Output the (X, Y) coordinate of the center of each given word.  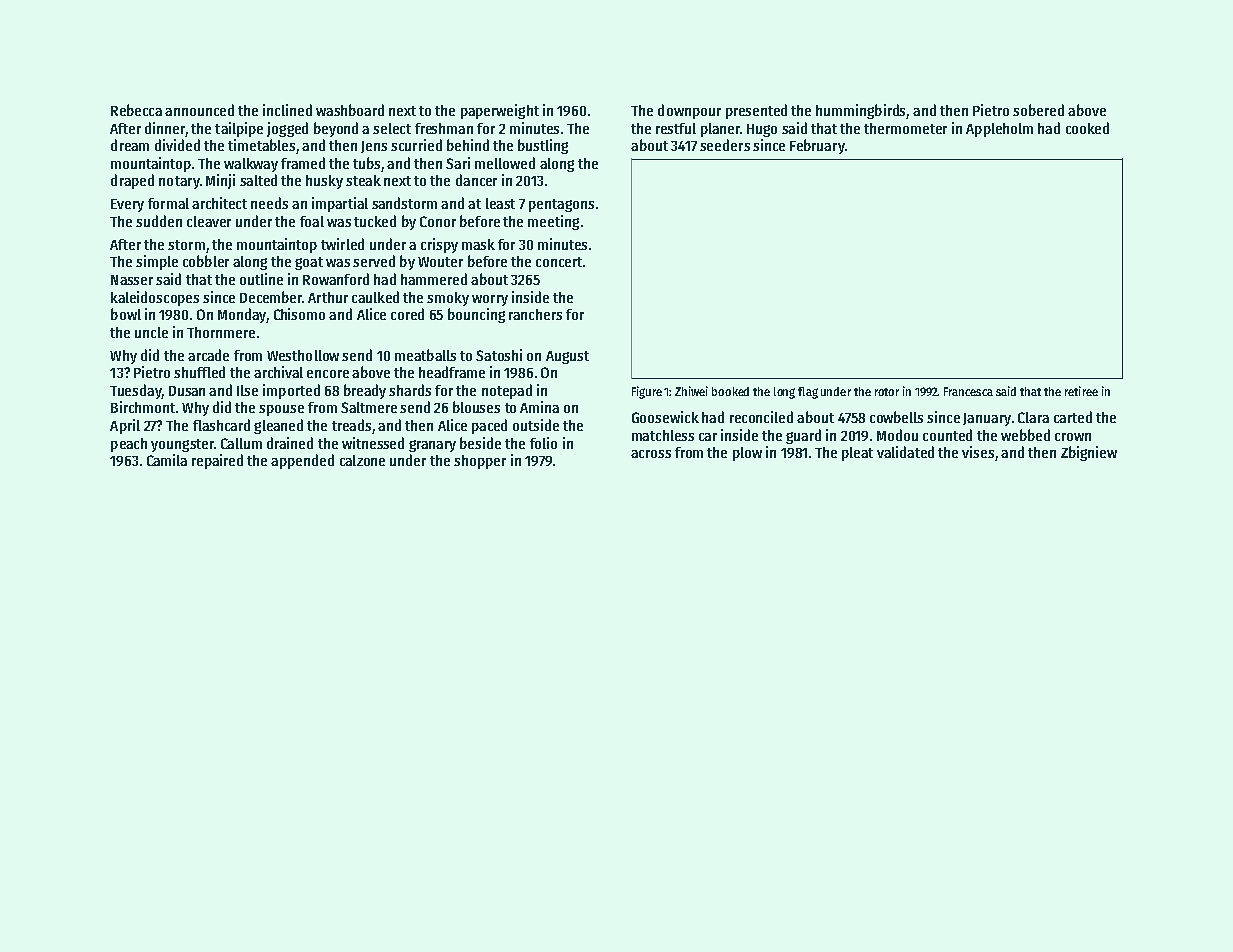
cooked (1087, 128)
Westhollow (303, 355)
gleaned (278, 426)
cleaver (209, 221)
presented (756, 111)
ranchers (535, 314)
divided (177, 145)
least (500, 203)
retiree (1081, 391)
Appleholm (999, 130)
